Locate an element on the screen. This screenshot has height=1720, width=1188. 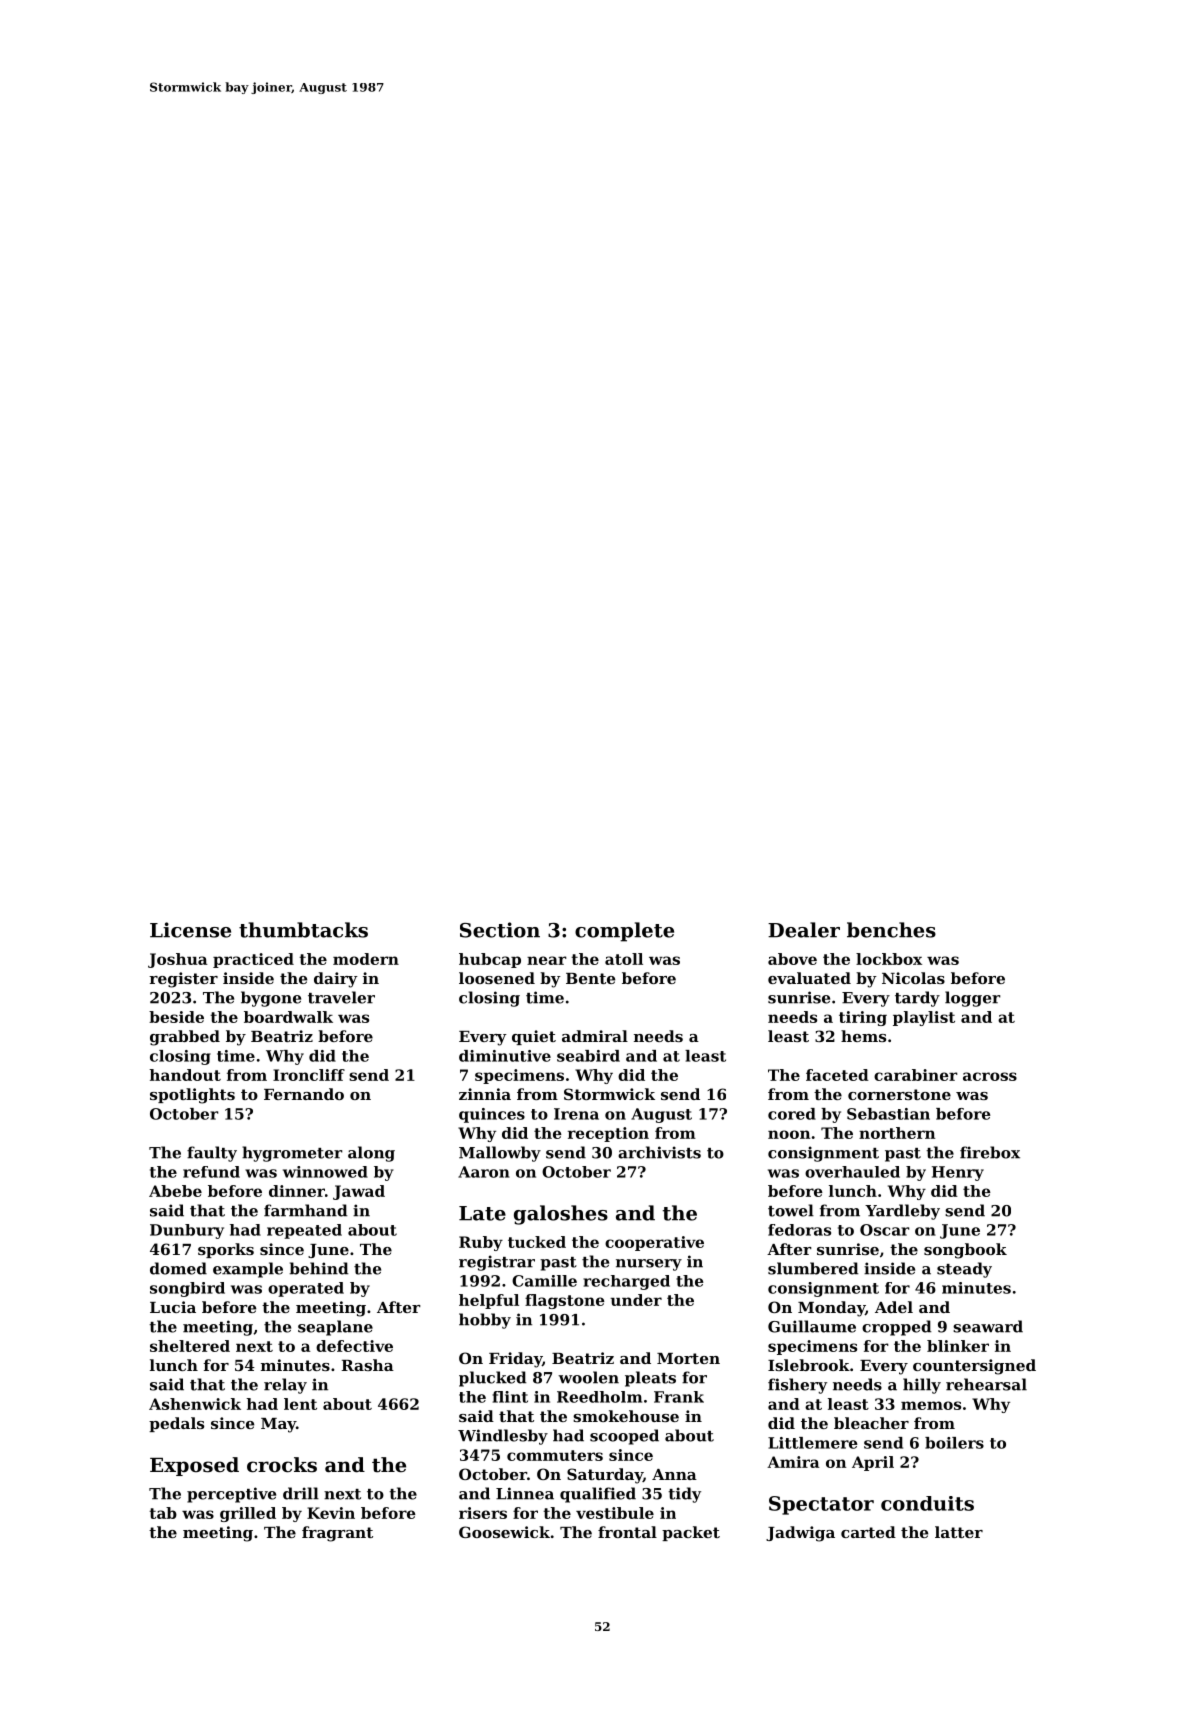
grabbed is located at coordinates (185, 1038).
